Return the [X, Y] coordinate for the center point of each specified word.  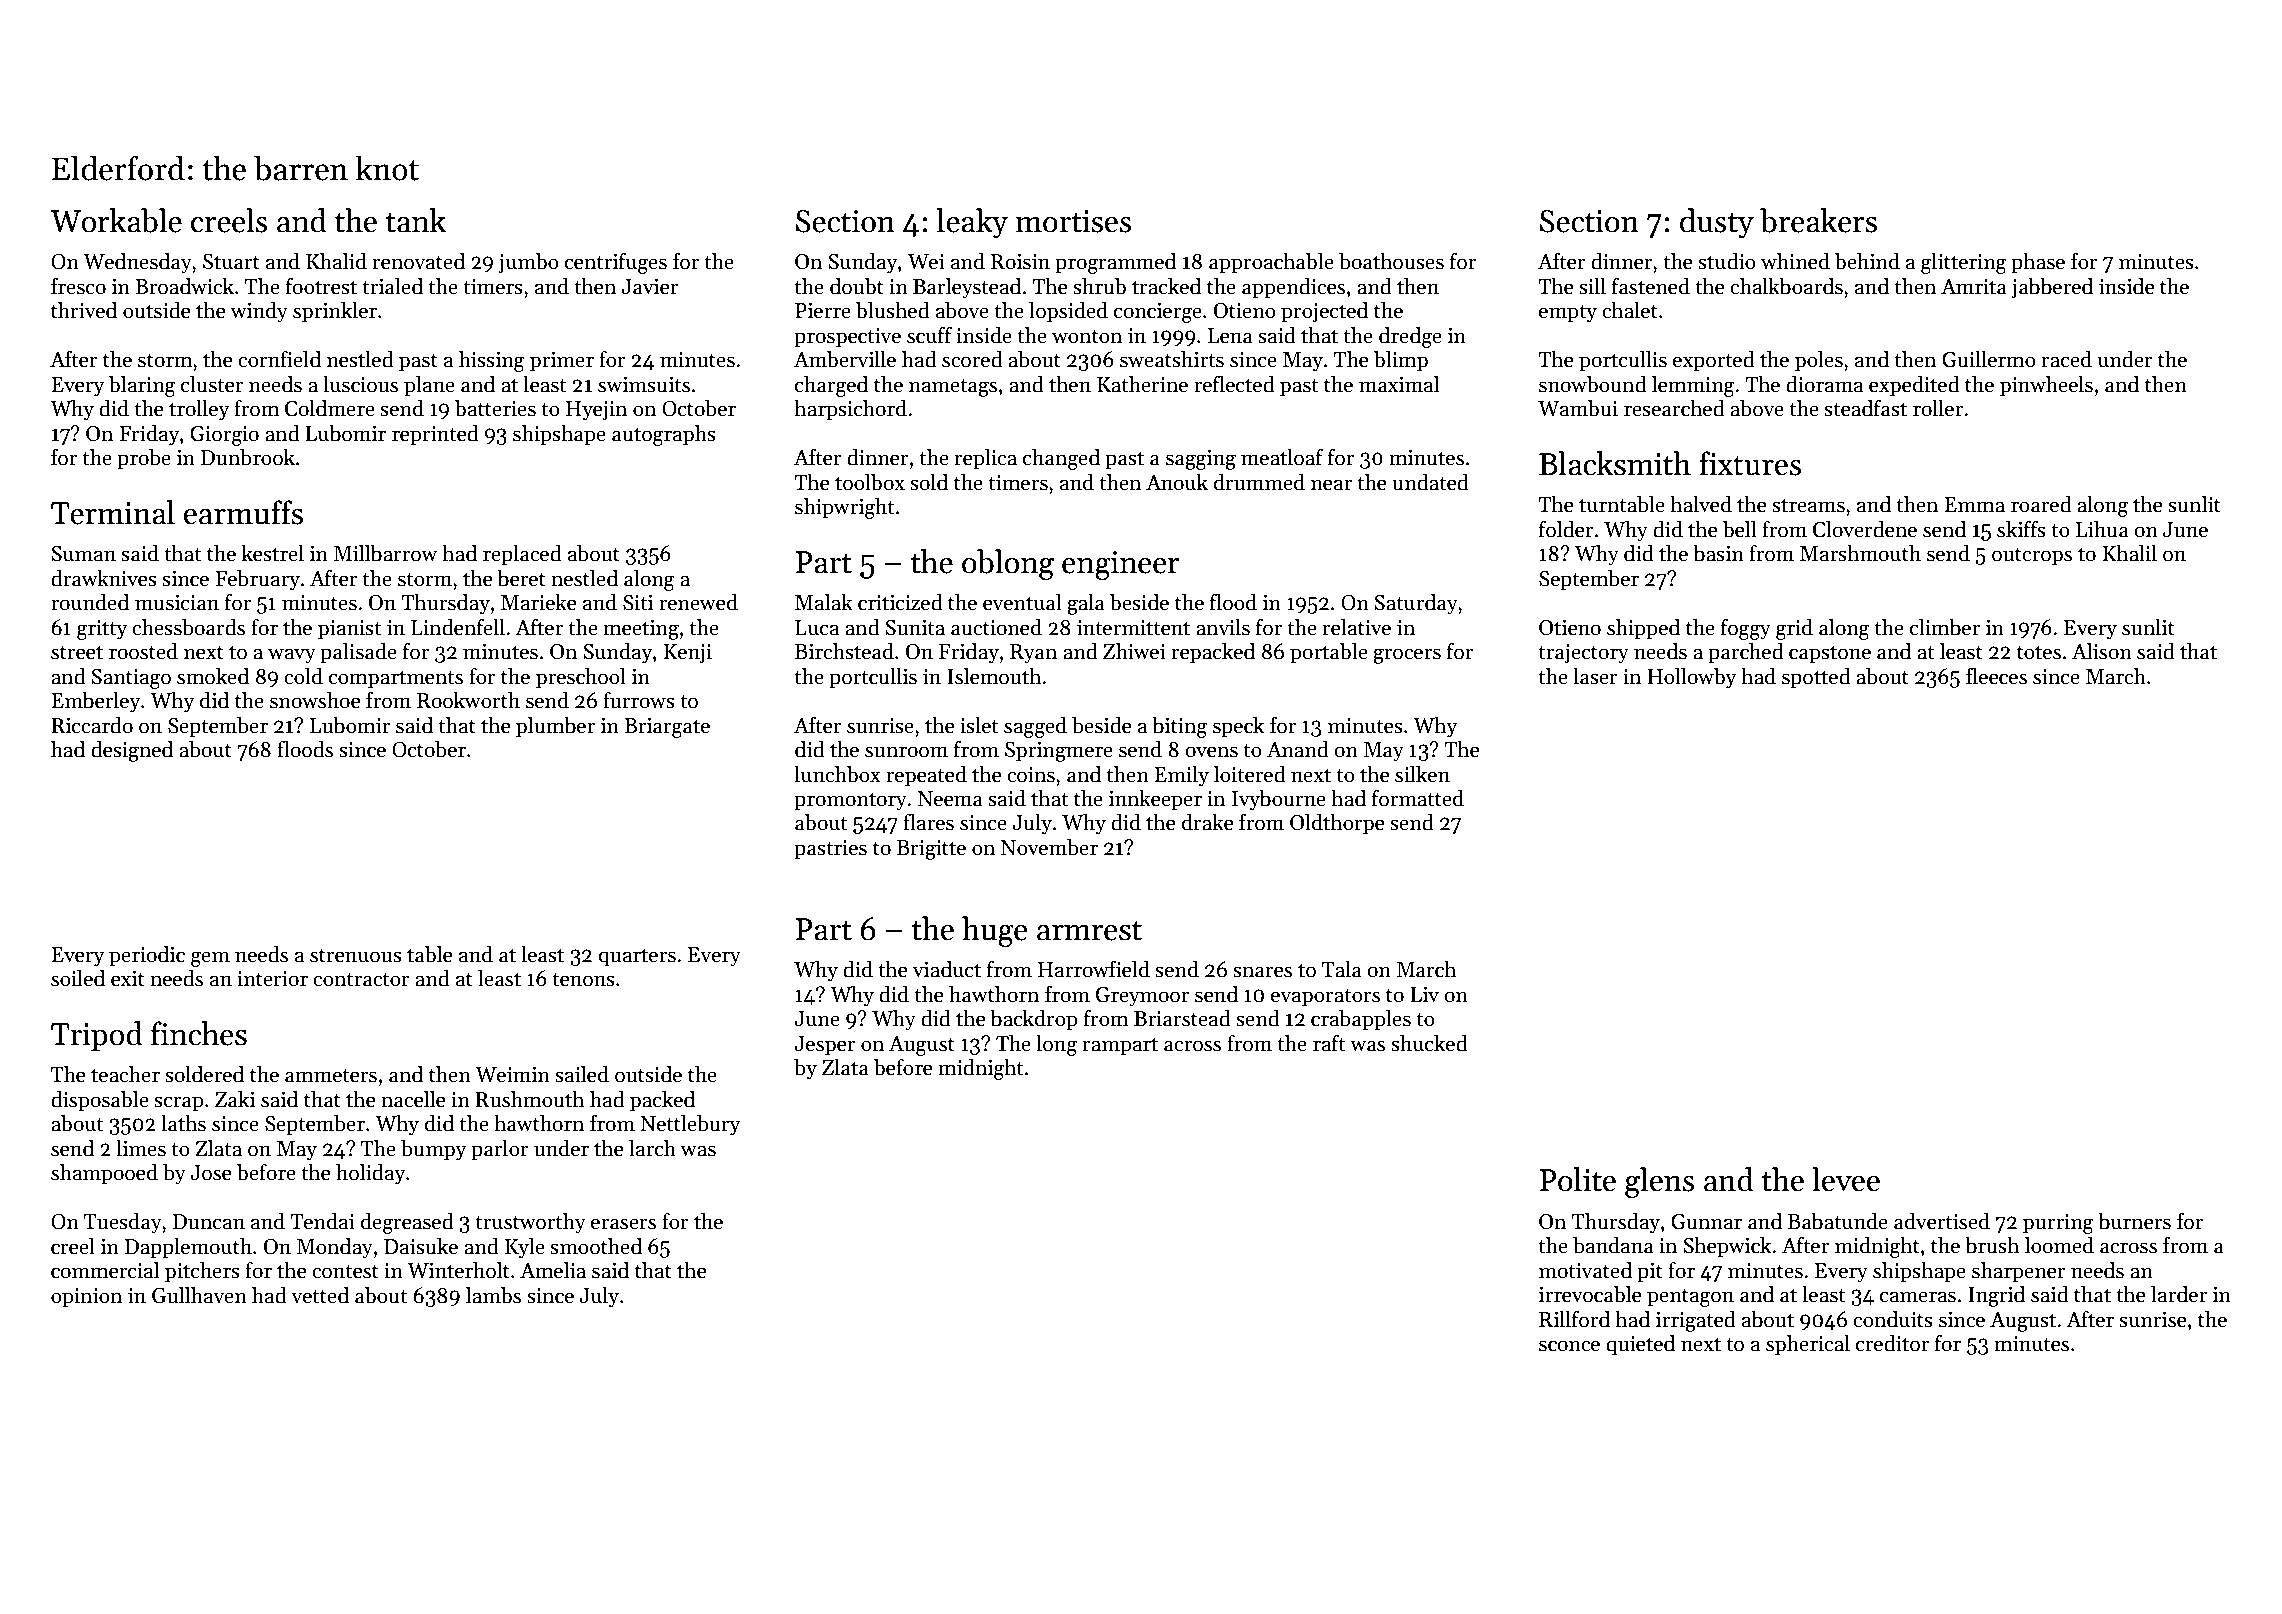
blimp [1401, 361]
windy [259, 312]
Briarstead [1182, 1018]
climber [1945, 627]
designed [132, 751]
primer [562, 362]
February [257, 580]
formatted [1418, 798]
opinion [86, 1298]
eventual [1022, 602]
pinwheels [2046, 386]
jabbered [2052, 288]
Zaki [235, 1099]
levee [1846, 1179]
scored [972, 359]
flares [928, 822]
